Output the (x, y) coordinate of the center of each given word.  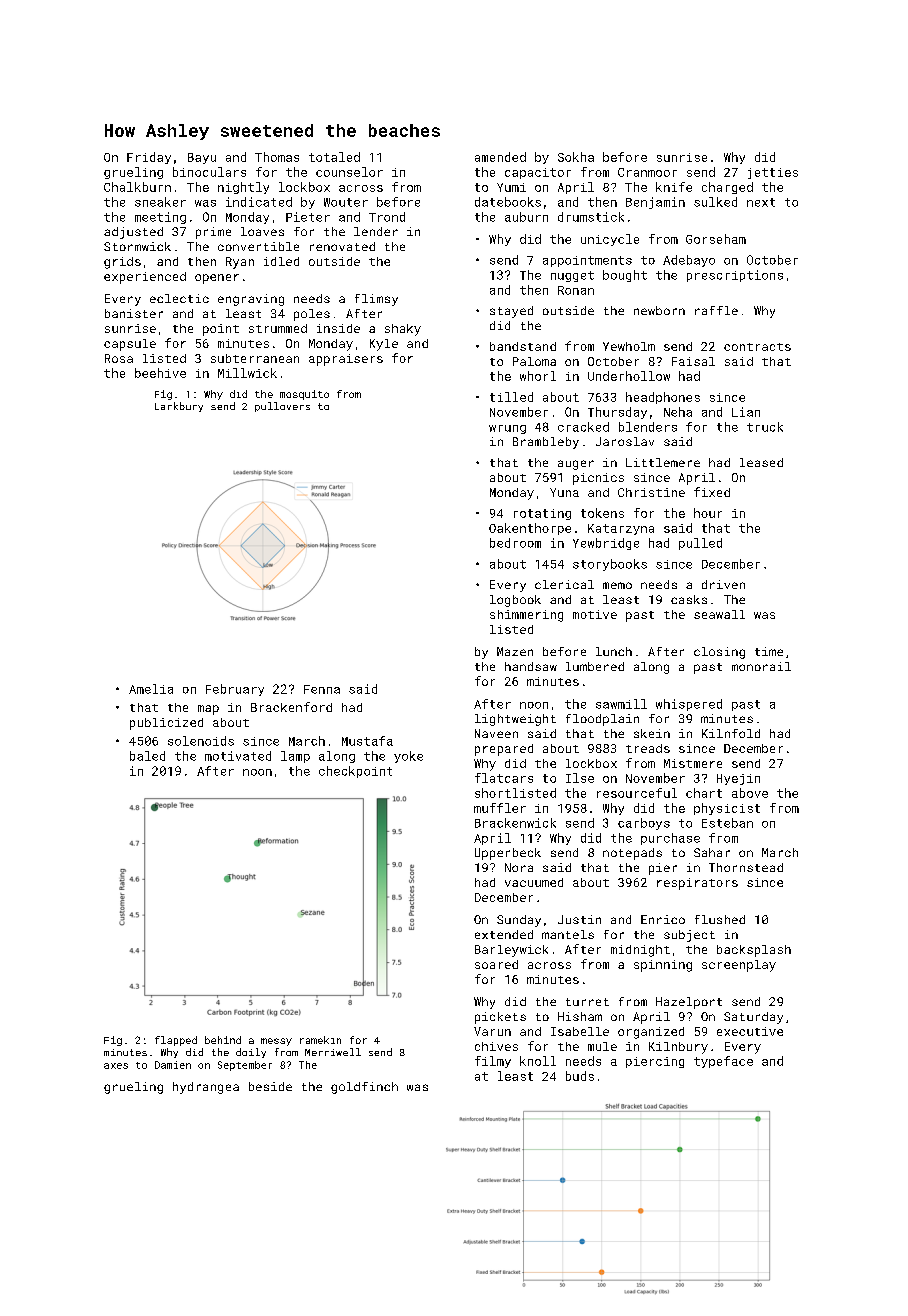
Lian (746, 412)
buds (580, 1076)
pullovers (282, 407)
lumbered (595, 666)
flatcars (504, 778)
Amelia (151, 689)
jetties (773, 173)
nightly (243, 188)
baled (147, 756)
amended (500, 157)
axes (116, 1066)
